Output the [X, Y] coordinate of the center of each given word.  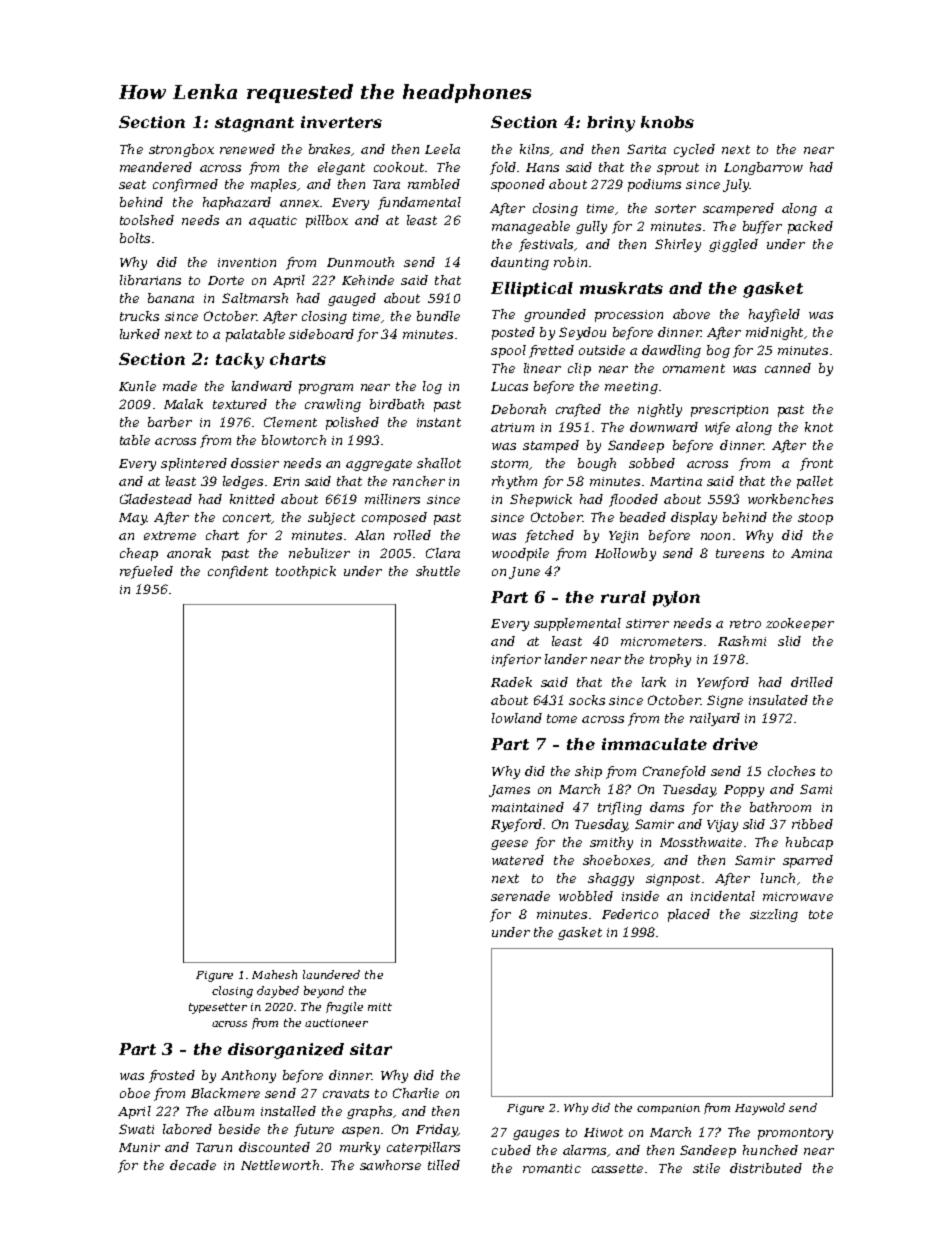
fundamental [419, 203]
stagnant [254, 124]
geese [509, 845]
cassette [617, 1168]
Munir [139, 1147]
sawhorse [390, 1165]
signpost [673, 880]
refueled [146, 572]
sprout [678, 169]
